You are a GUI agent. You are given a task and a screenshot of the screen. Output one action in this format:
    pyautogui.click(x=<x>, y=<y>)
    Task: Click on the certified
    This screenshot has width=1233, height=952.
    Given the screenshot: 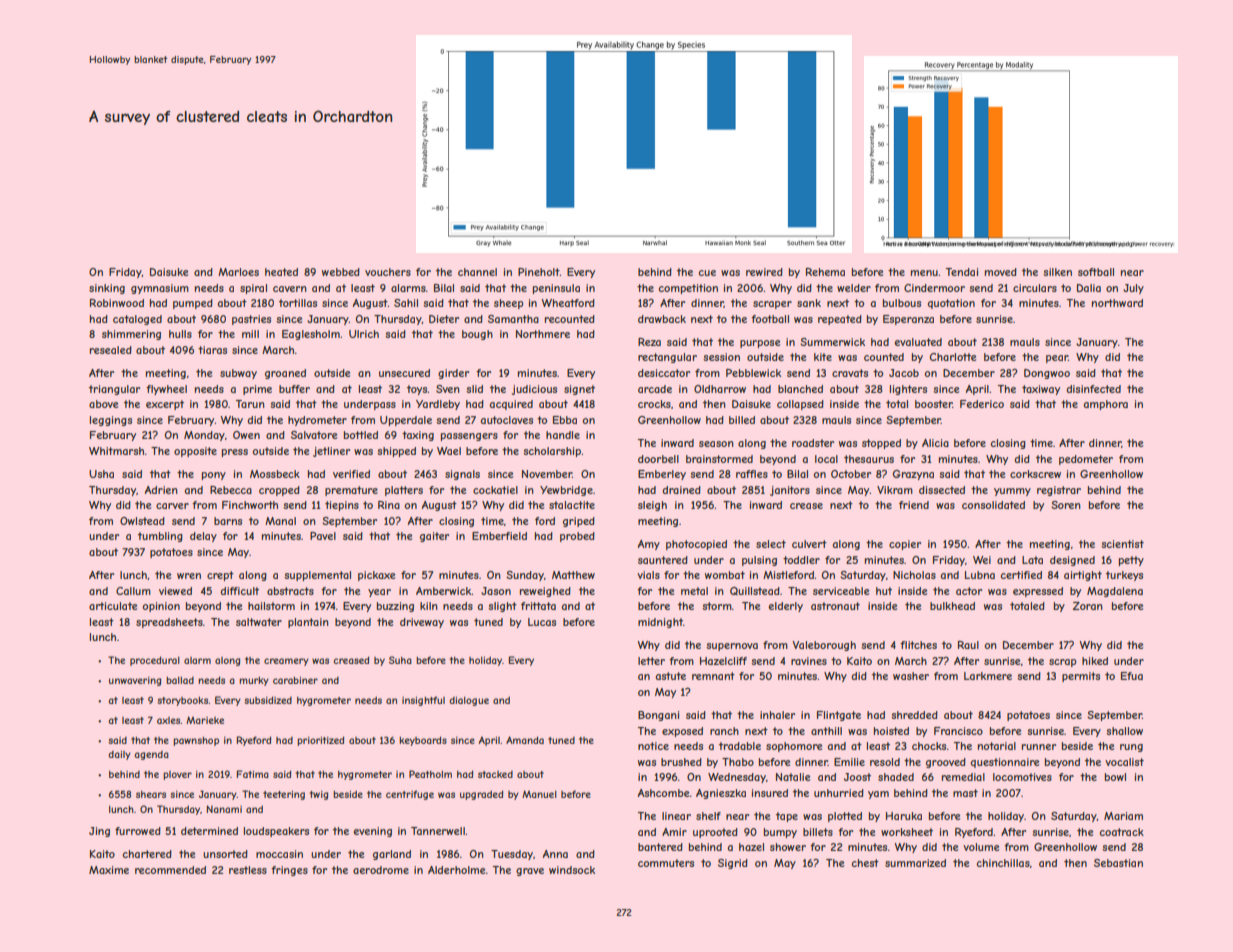 What is the action you would take?
    pyautogui.click(x=1021, y=575)
